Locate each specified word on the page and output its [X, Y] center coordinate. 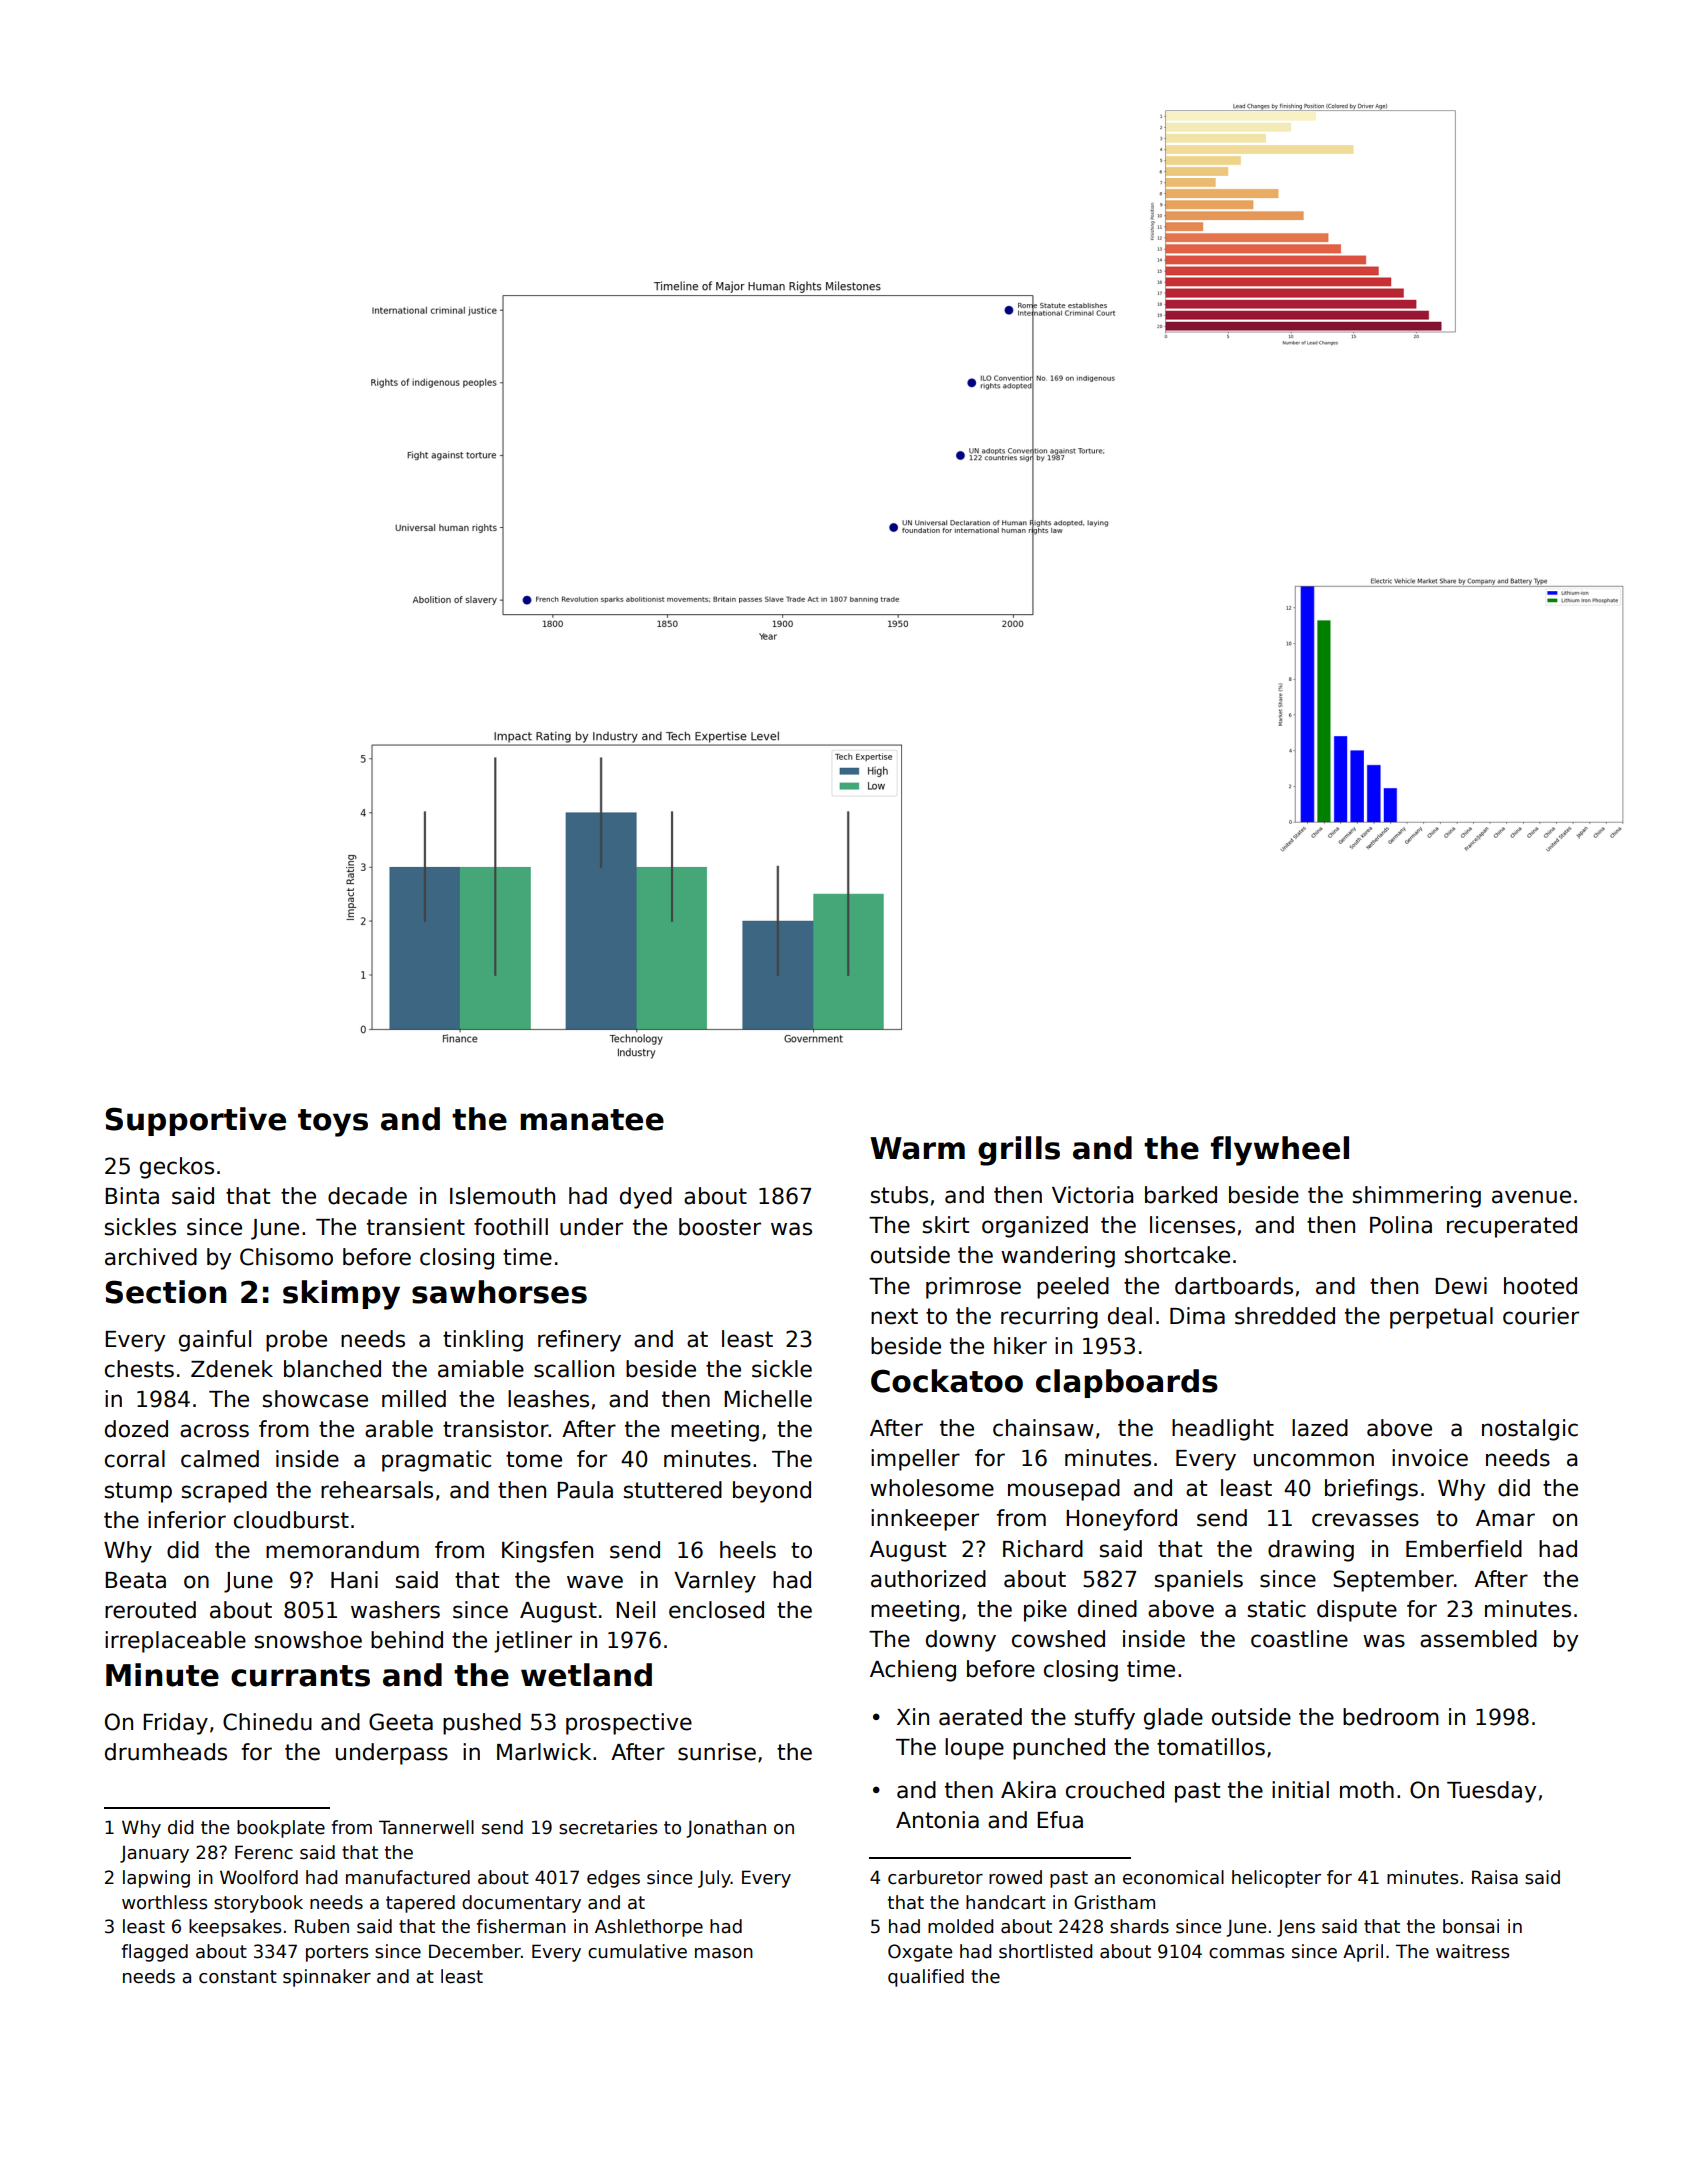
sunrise [717, 1752]
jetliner [533, 1642]
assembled [1478, 1639]
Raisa [1495, 1877]
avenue [1531, 1197]
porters [337, 1953]
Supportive [195, 1121]
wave [595, 1582]
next [894, 1316]
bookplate [281, 1829]
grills [1019, 1151]
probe [296, 1341]
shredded [1285, 1316]
